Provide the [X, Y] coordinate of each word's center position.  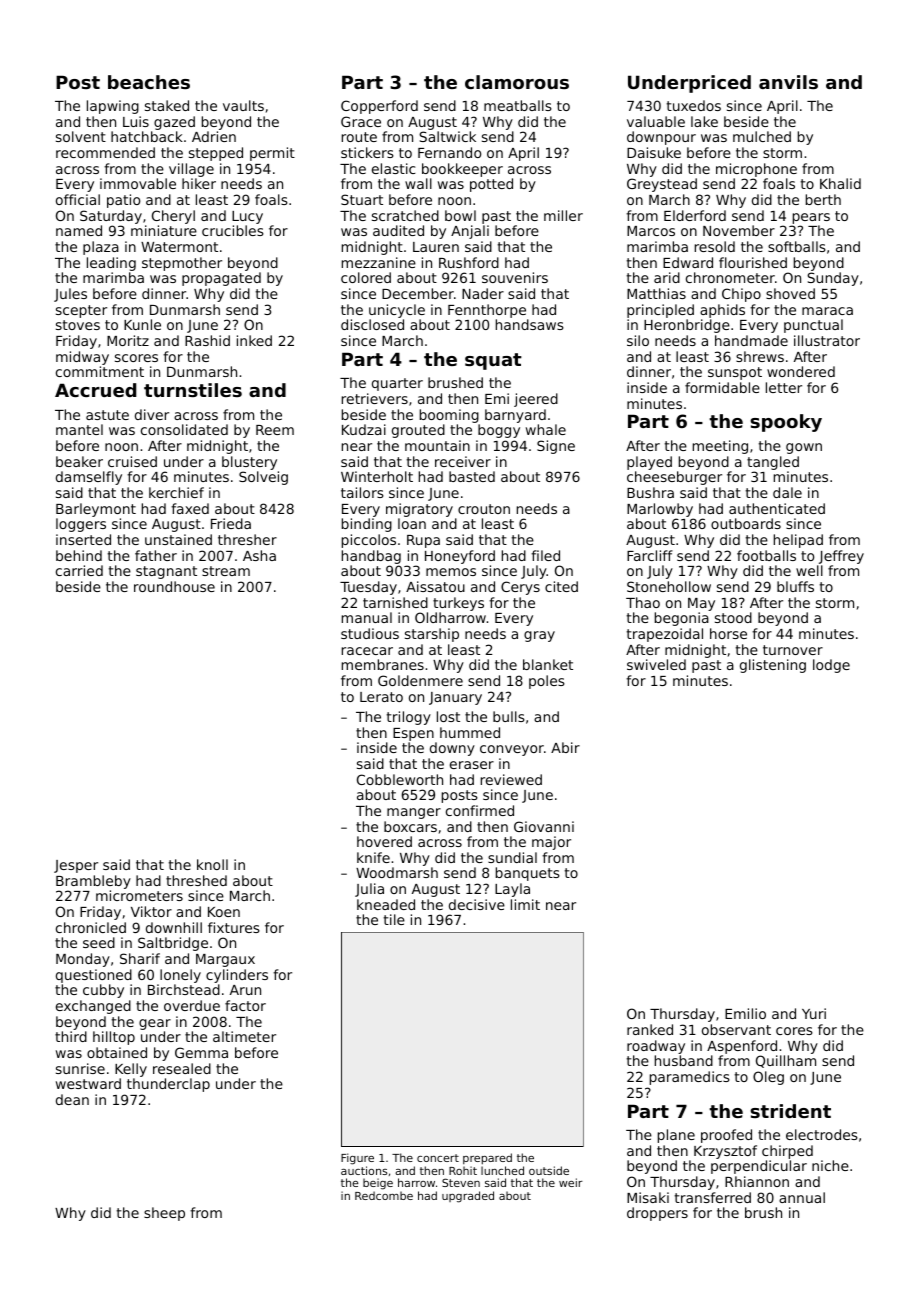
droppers [657, 1214]
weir [571, 1182]
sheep [164, 1214]
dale [787, 492]
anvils [788, 82]
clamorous [517, 82]
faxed [190, 508]
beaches [149, 82]
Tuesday [368, 588]
